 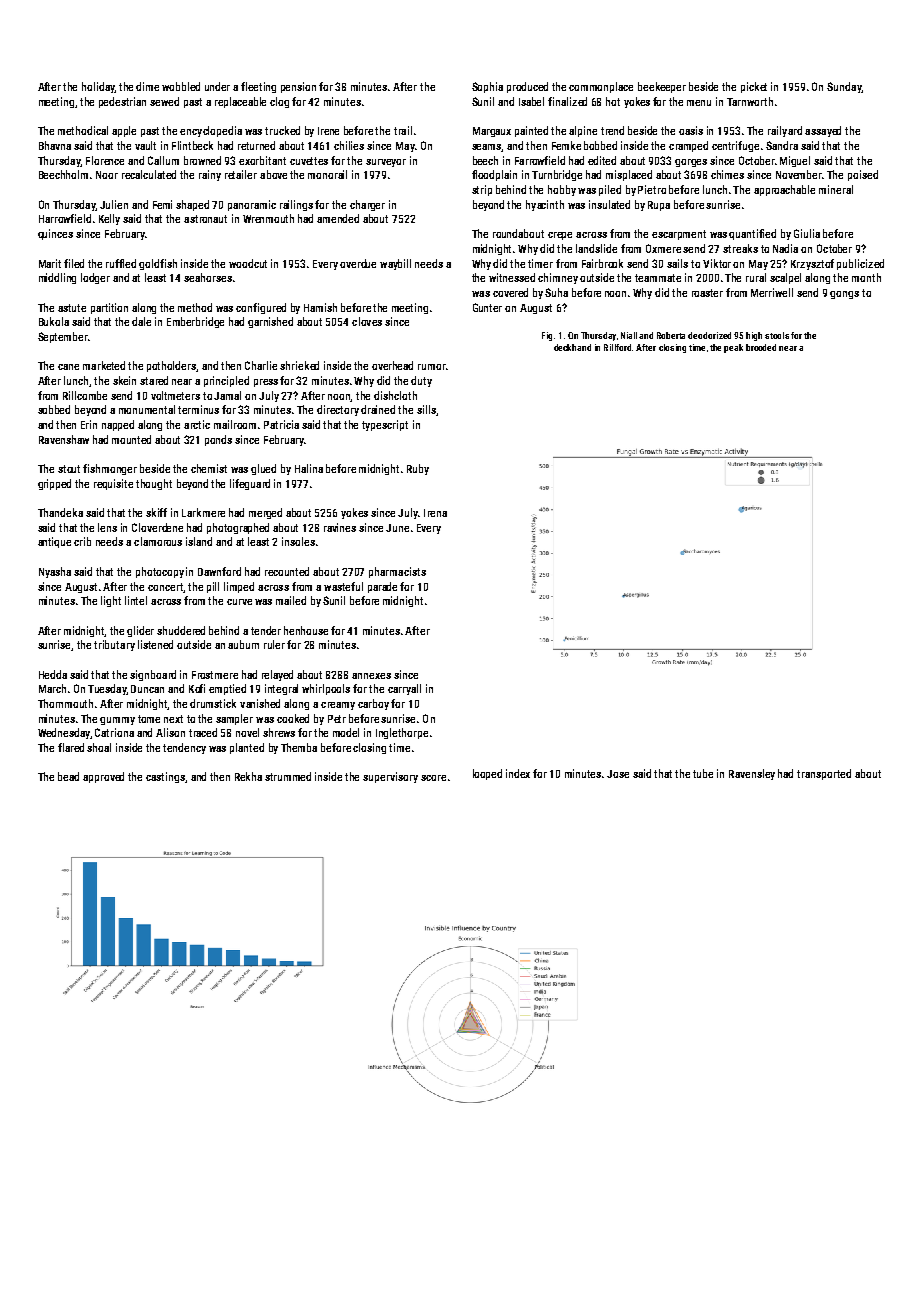 What do you see at coordinates (158, 541) in the screenshot?
I see `clamorous` at bounding box center [158, 541].
